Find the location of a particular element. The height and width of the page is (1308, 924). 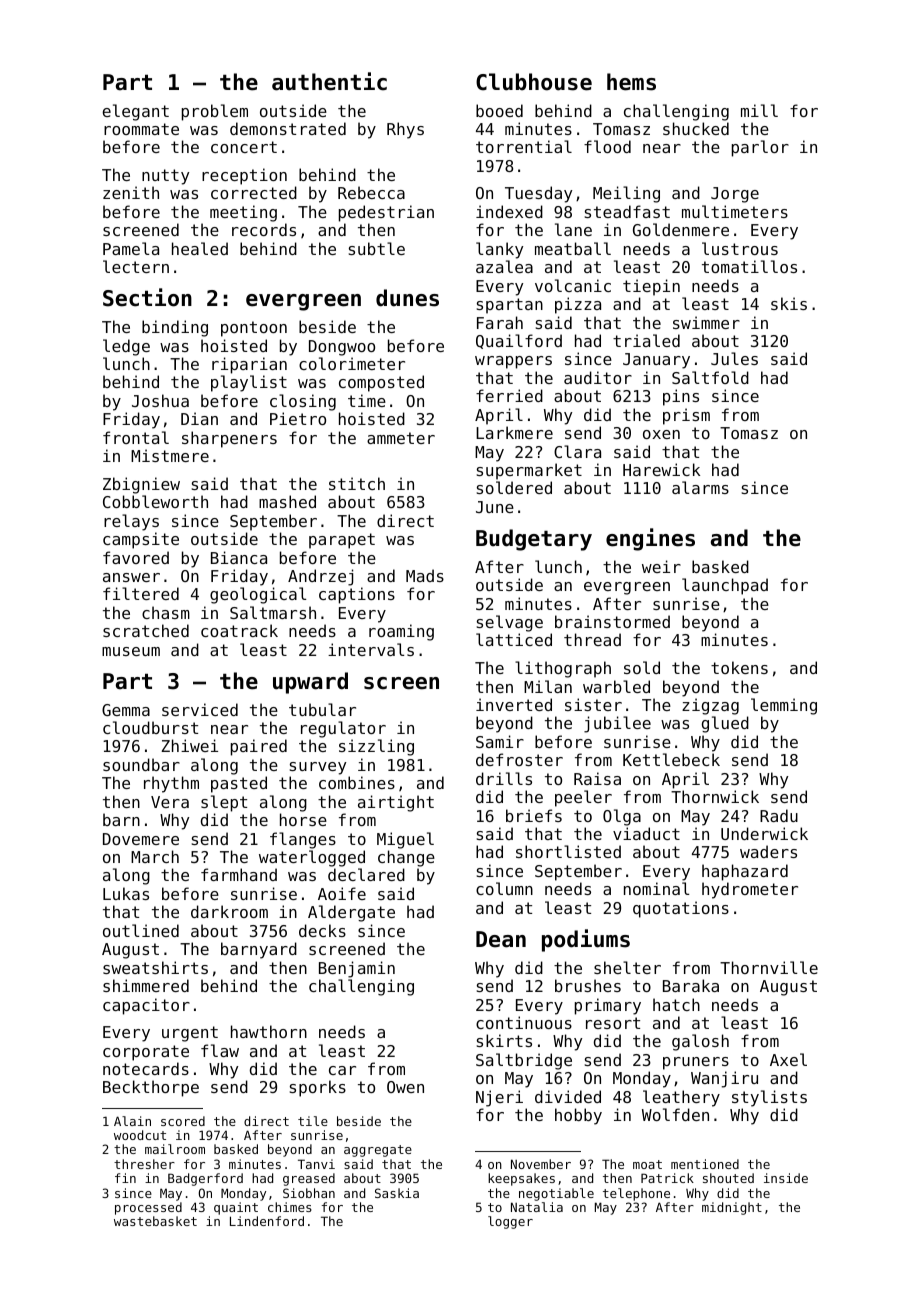

healed is located at coordinates (200, 248).
